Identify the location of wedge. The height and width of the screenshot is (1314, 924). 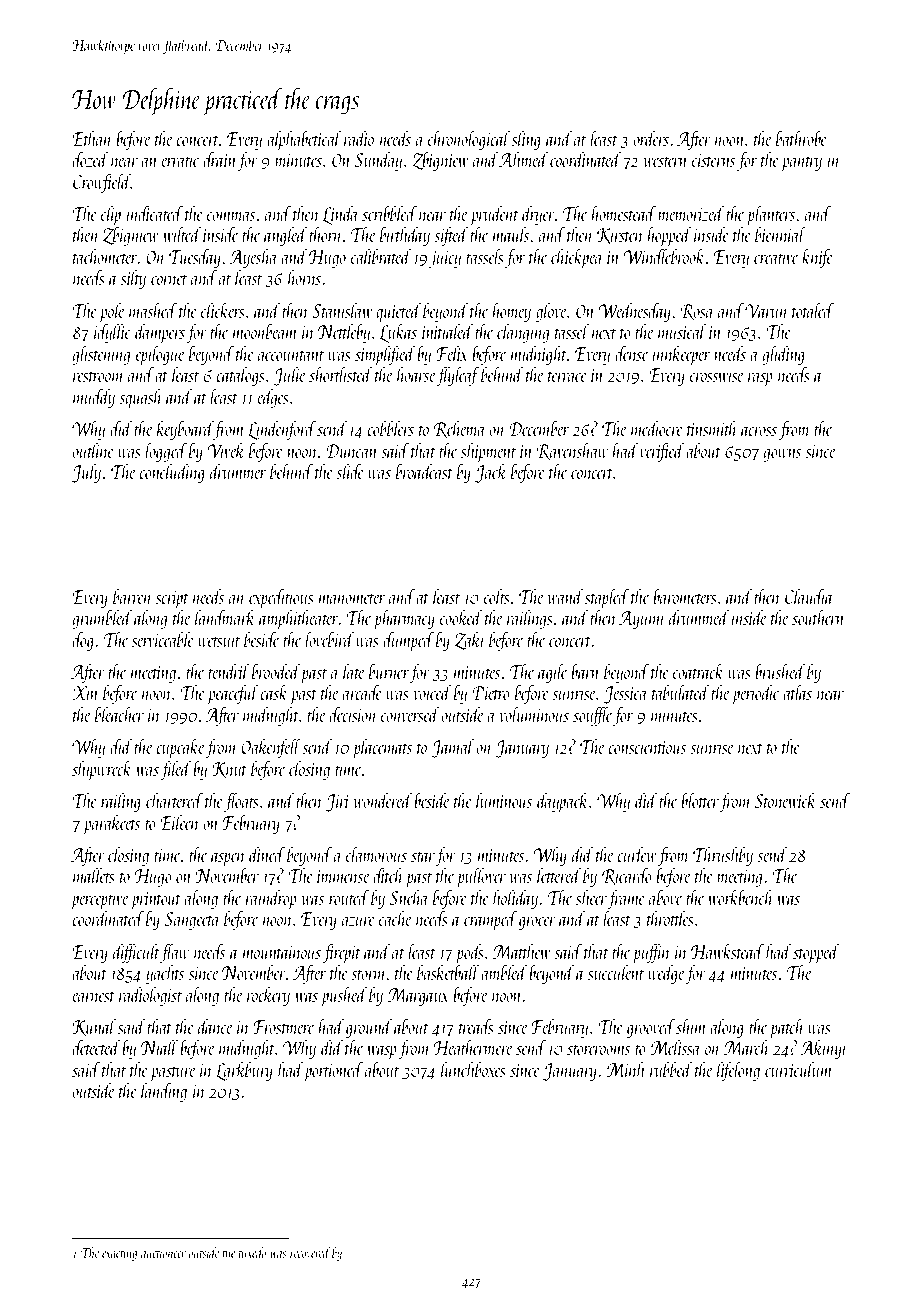
(666, 974).
